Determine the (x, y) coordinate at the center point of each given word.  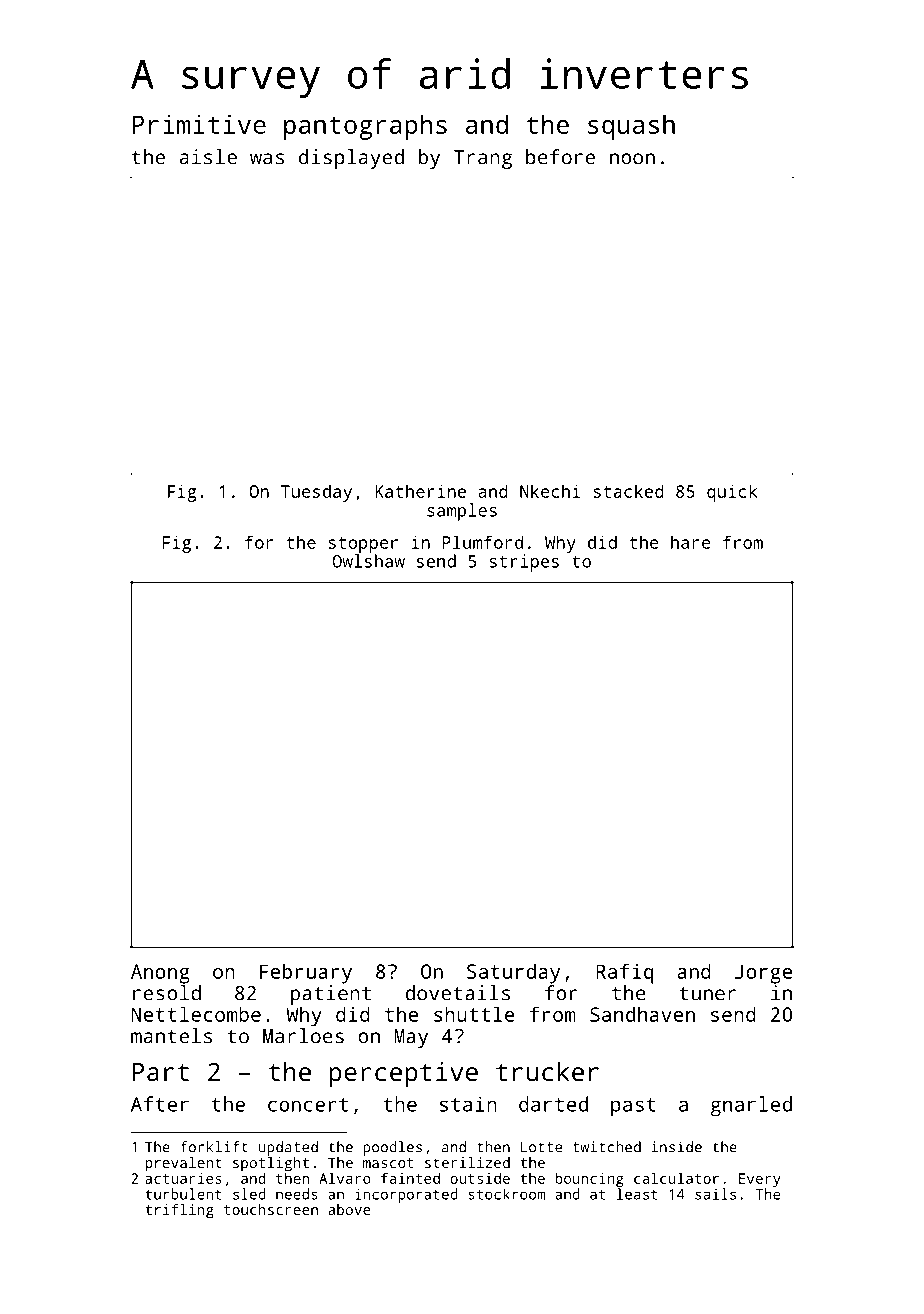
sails (715, 1194)
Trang (483, 159)
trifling (179, 1211)
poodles (392, 1148)
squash (631, 127)
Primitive (199, 124)
